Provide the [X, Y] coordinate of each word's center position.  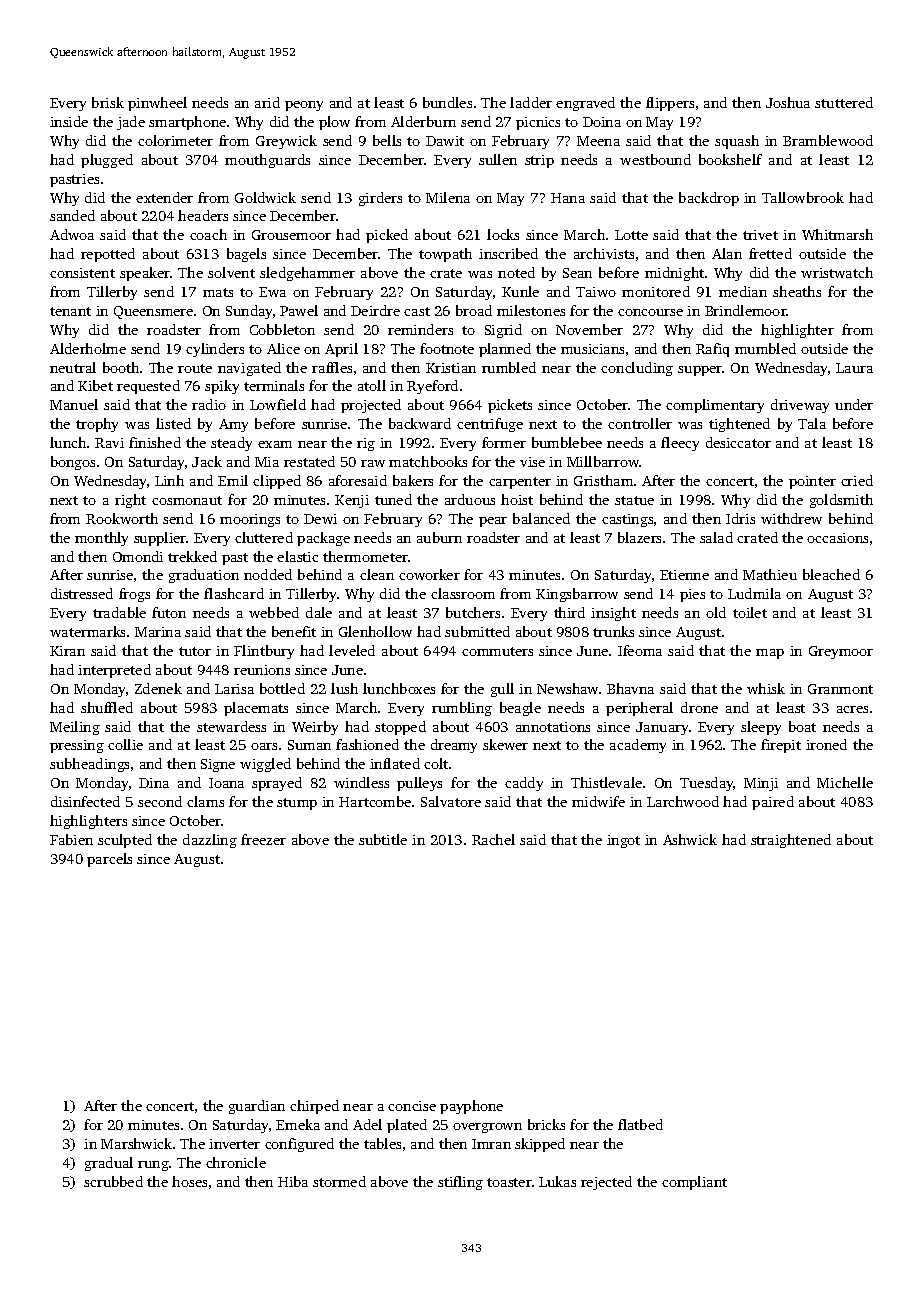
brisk [108, 102]
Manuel [74, 404]
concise [412, 1106]
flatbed [640, 1124]
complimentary [715, 406]
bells [387, 140]
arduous [470, 499]
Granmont [840, 689]
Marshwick [136, 1143]
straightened [791, 841]
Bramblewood [828, 140]
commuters [497, 651]
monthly [101, 539]
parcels [109, 860]
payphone [471, 1107]
